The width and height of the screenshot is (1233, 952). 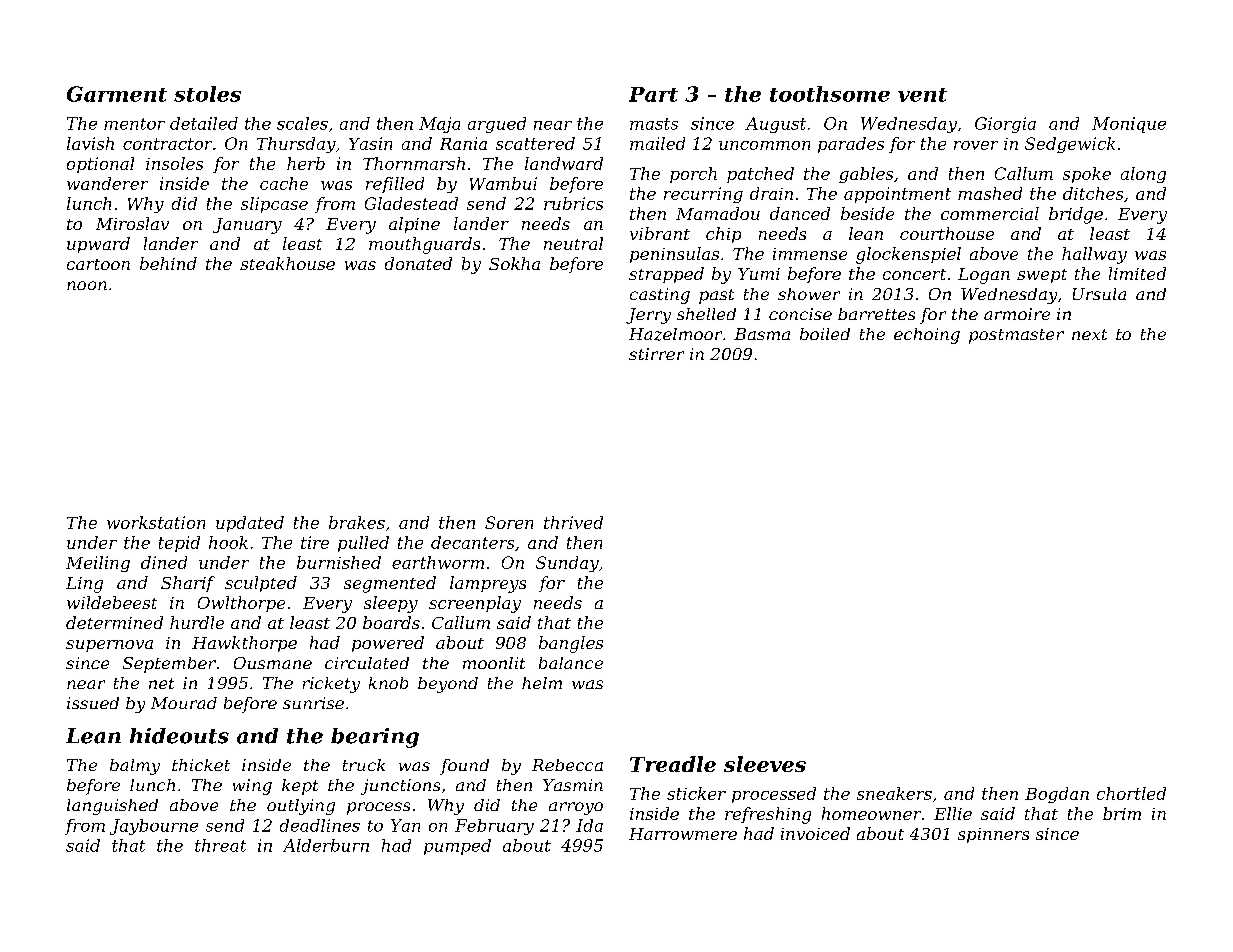 I want to click on pumped, so click(x=457, y=847).
